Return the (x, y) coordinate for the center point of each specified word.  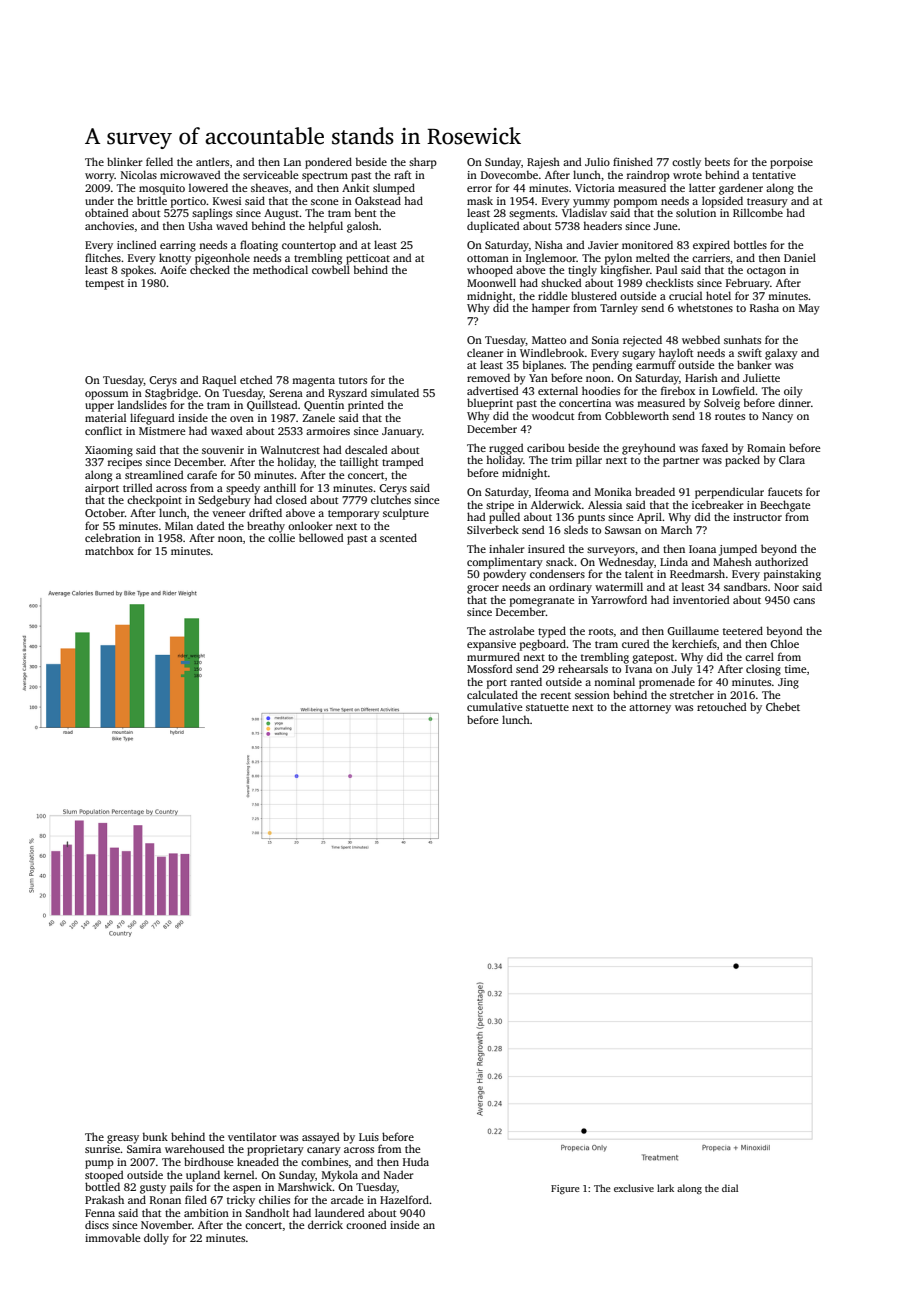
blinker (125, 161)
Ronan (165, 1200)
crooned (366, 1224)
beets (717, 161)
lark (665, 1188)
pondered (328, 163)
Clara (792, 459)
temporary (354, 515)
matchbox (109, 550)
